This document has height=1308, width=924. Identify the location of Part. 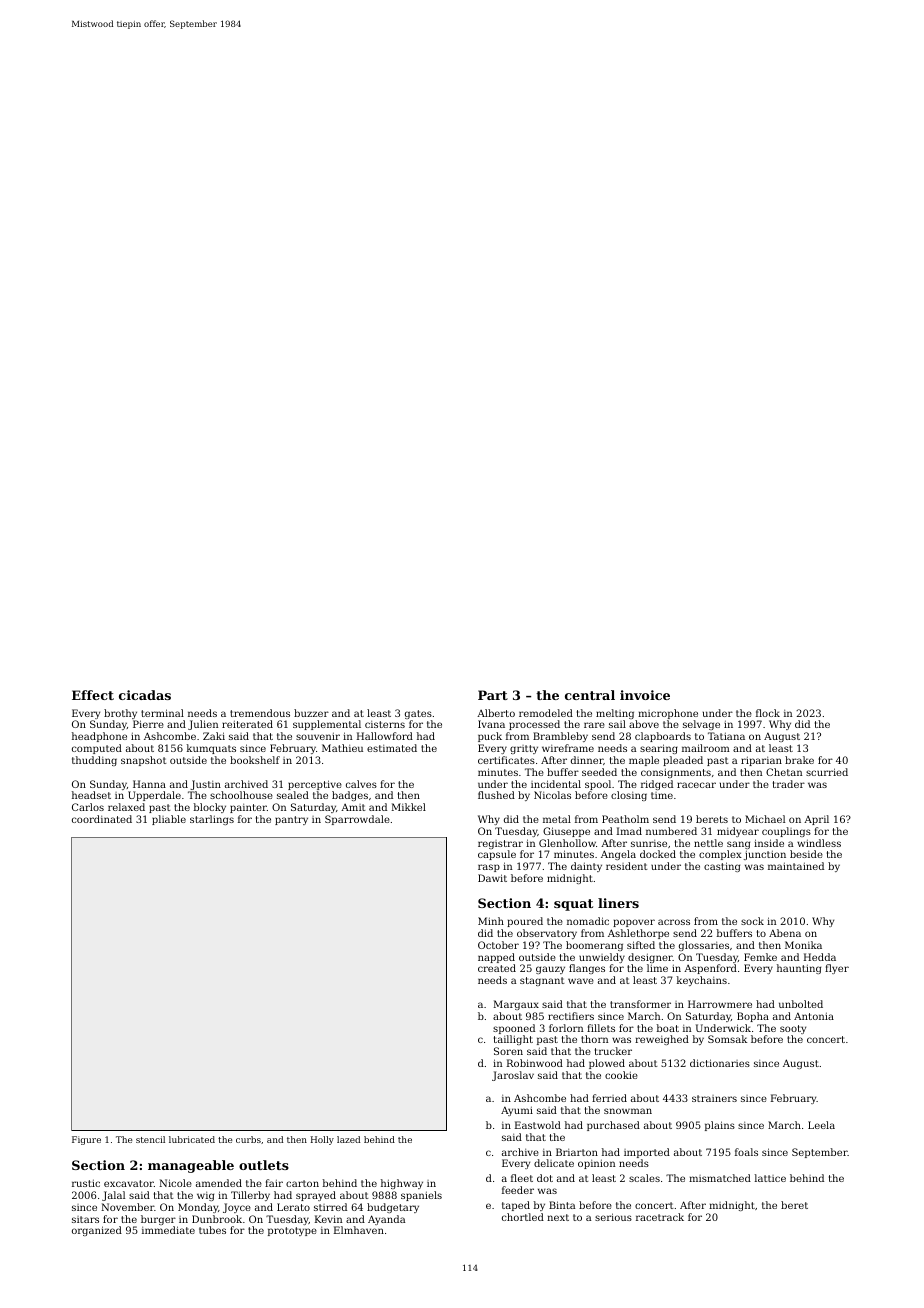
(493, 695).
